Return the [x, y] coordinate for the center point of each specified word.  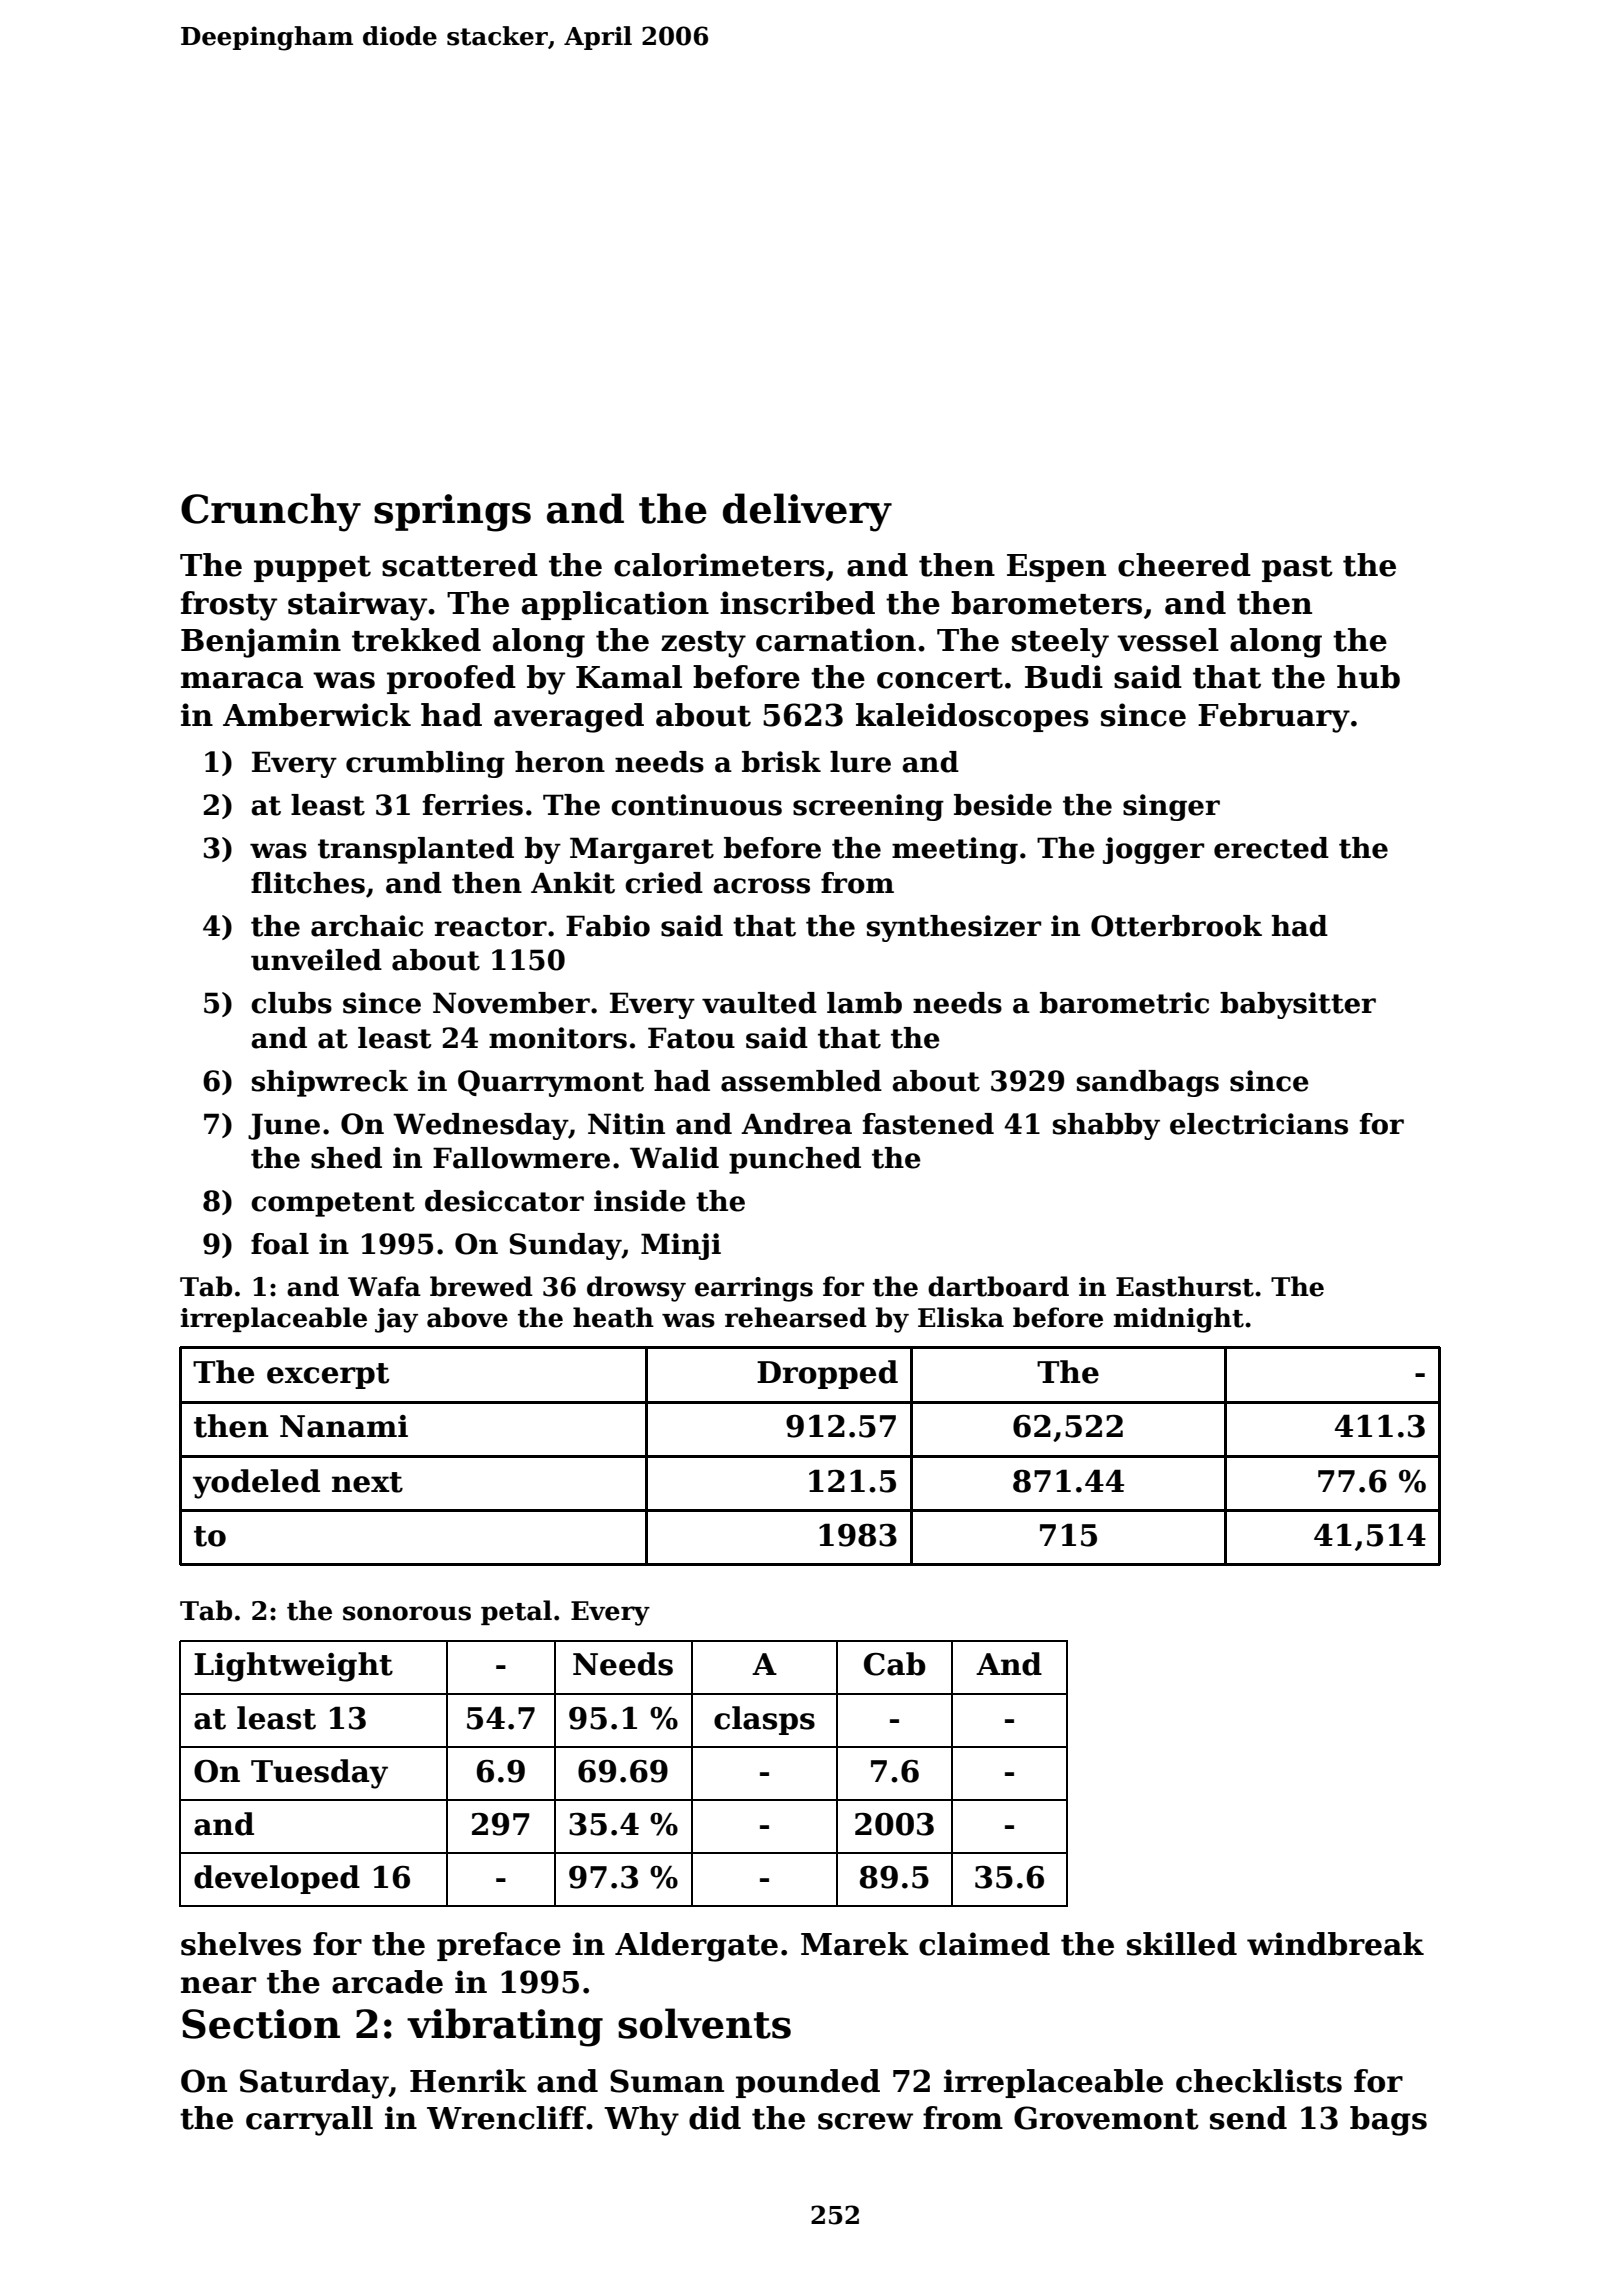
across [761, 886]
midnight [1179, 1320]
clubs [291, 1003]
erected [1271, 848]
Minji [681, 1246]
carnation [836, 640]
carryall [309, 2121]
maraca [242, 680]
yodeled [256, 1484]
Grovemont [1106, 2118]
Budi [1064, 677]
